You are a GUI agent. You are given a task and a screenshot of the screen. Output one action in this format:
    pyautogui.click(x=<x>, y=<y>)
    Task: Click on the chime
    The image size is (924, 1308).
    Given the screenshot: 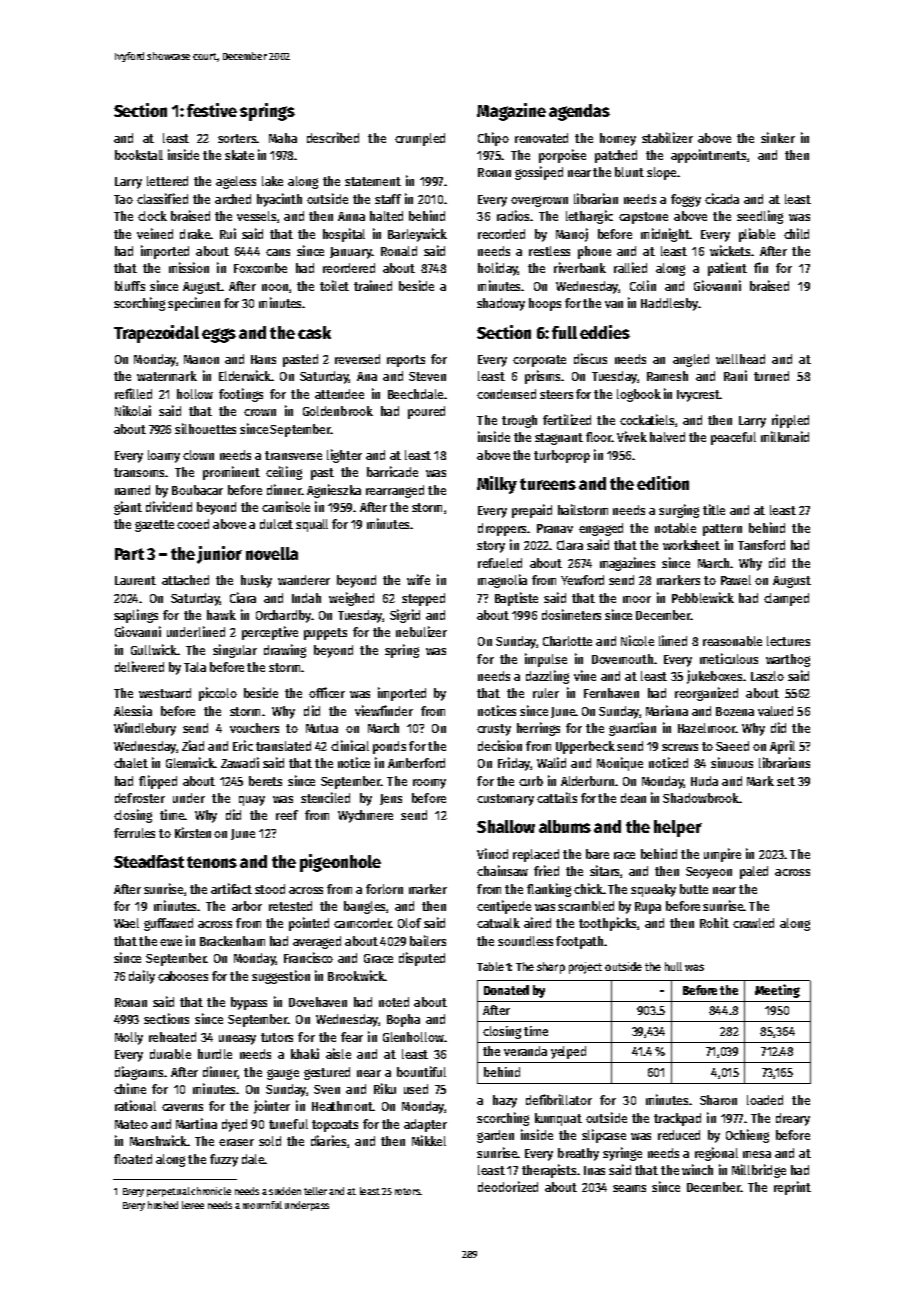 What is the action you would take?
    pyautogui.click(x=130, y=1088)
